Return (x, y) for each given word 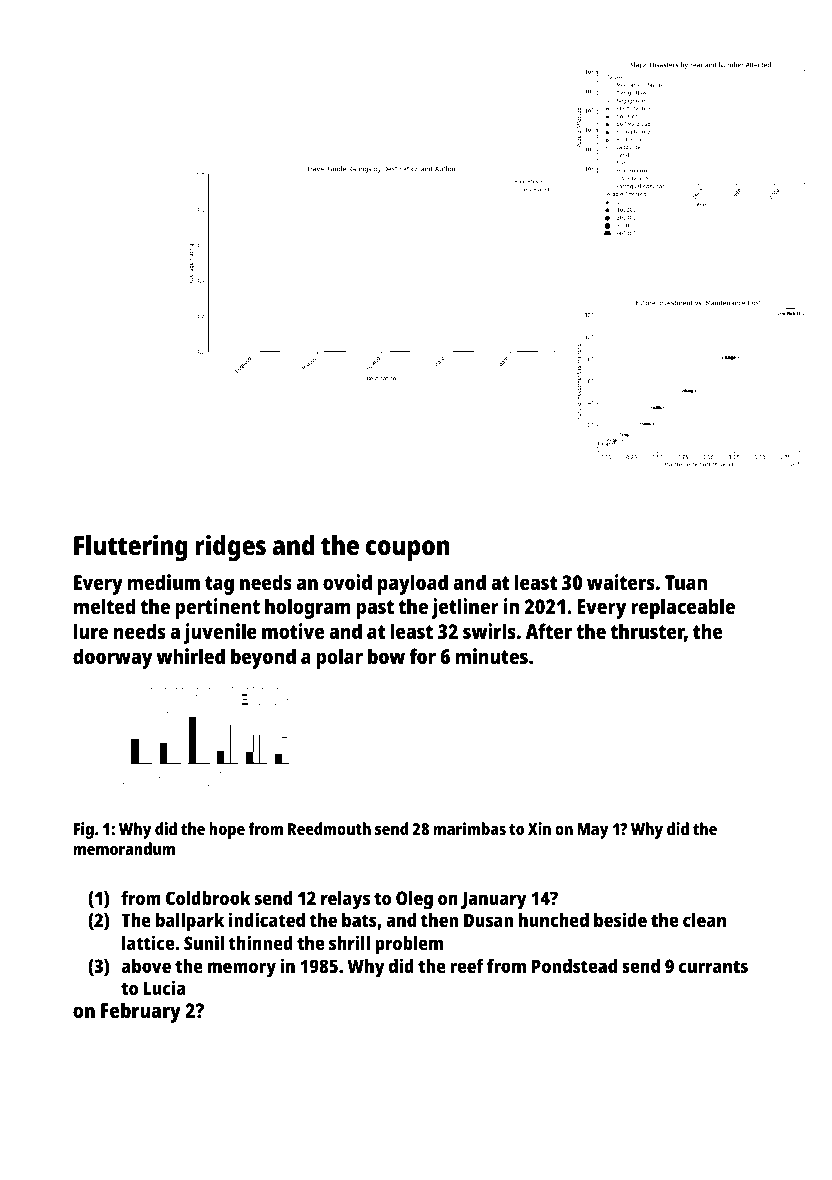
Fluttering (131, 548)
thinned (260, 942)
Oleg (414, 900)
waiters (621, 582)
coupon (408, 551)
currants (713, 966)
